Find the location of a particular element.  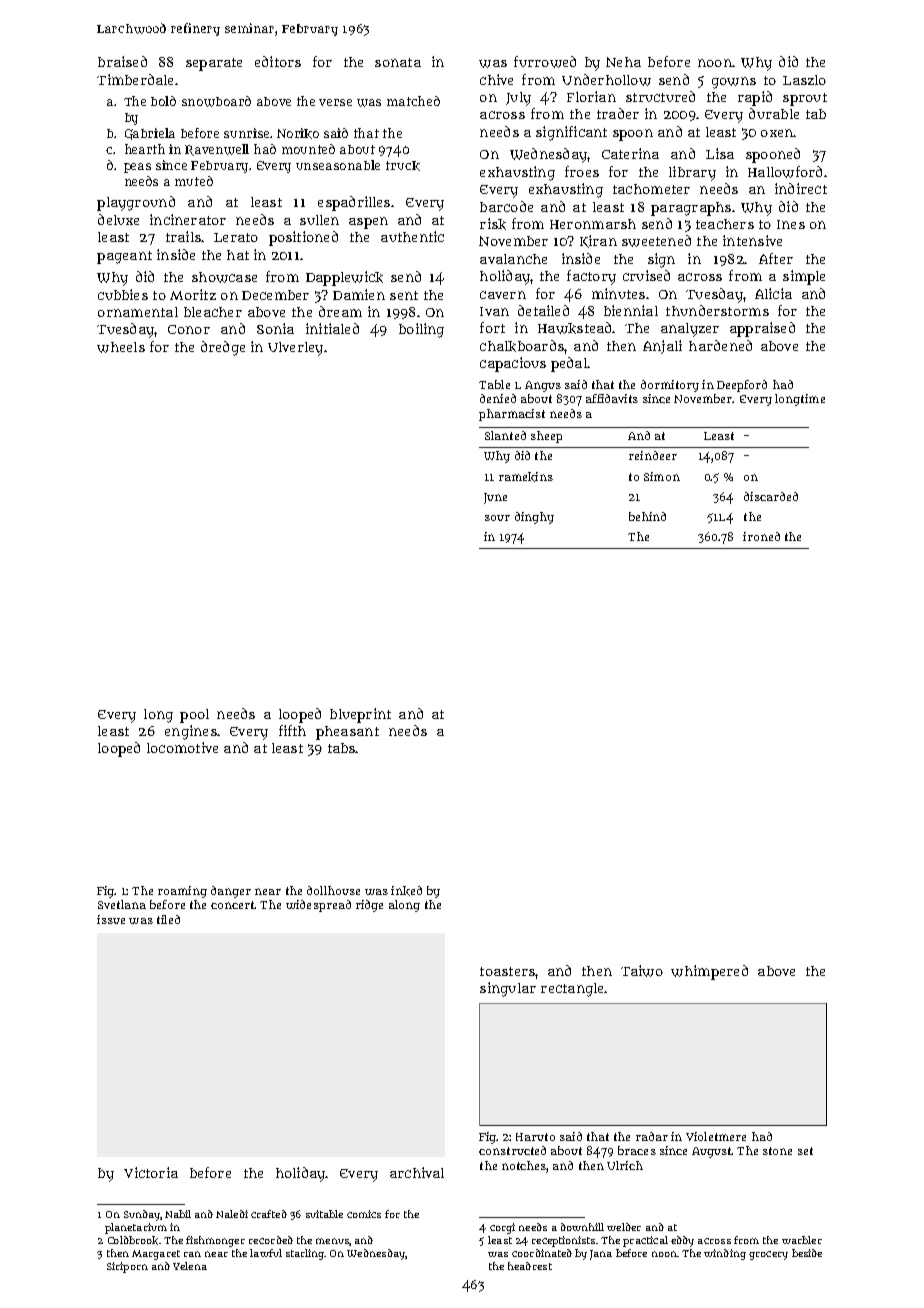

sour is located at coordinates (497, 518).
